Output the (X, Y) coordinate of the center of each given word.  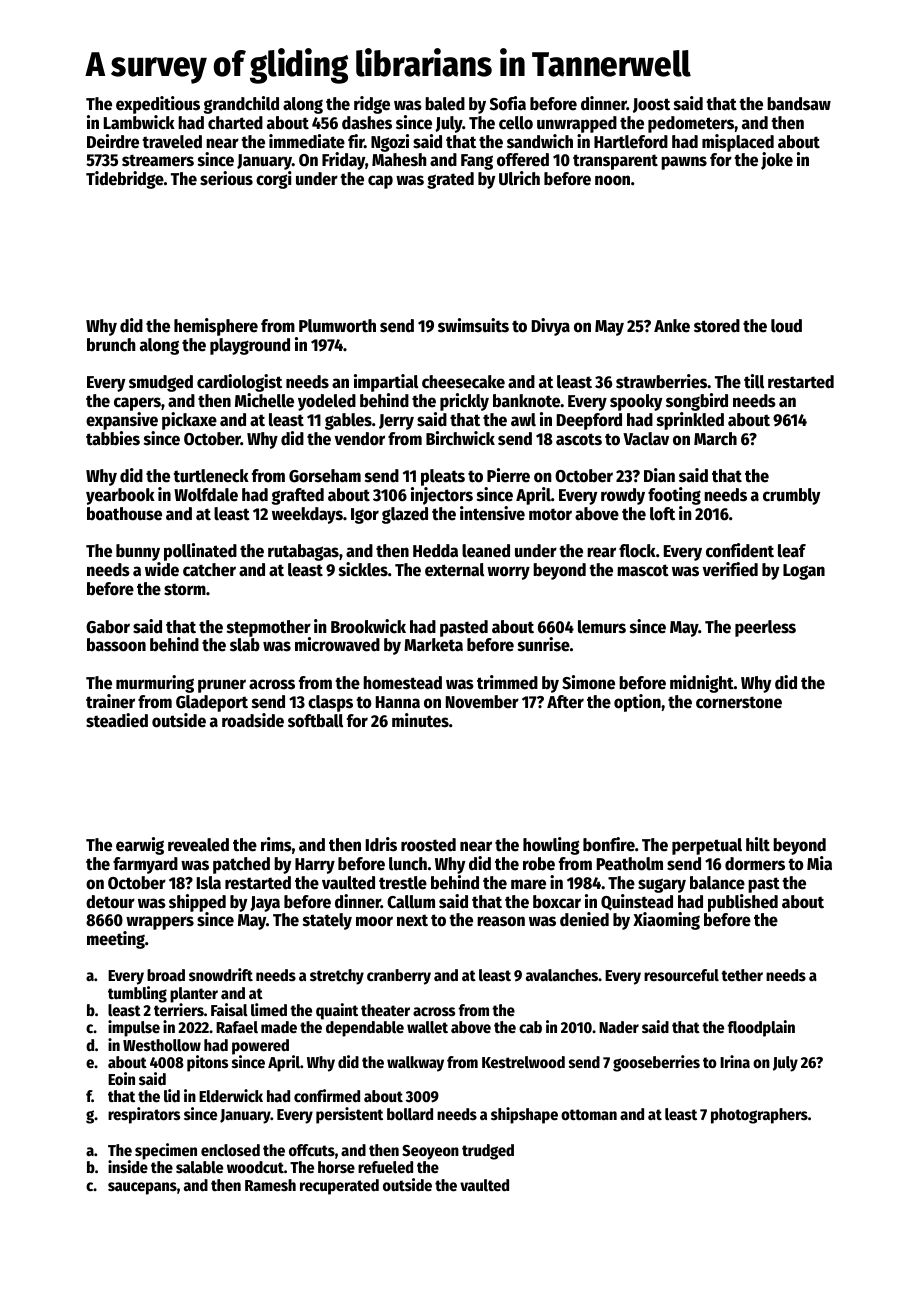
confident (740, 550)
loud (786, 326)
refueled (385, 1167)
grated (450, 180)
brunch (111, 345)
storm (185, 589)
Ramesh (270, 1185)
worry (508, 573)
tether (742, 975)
